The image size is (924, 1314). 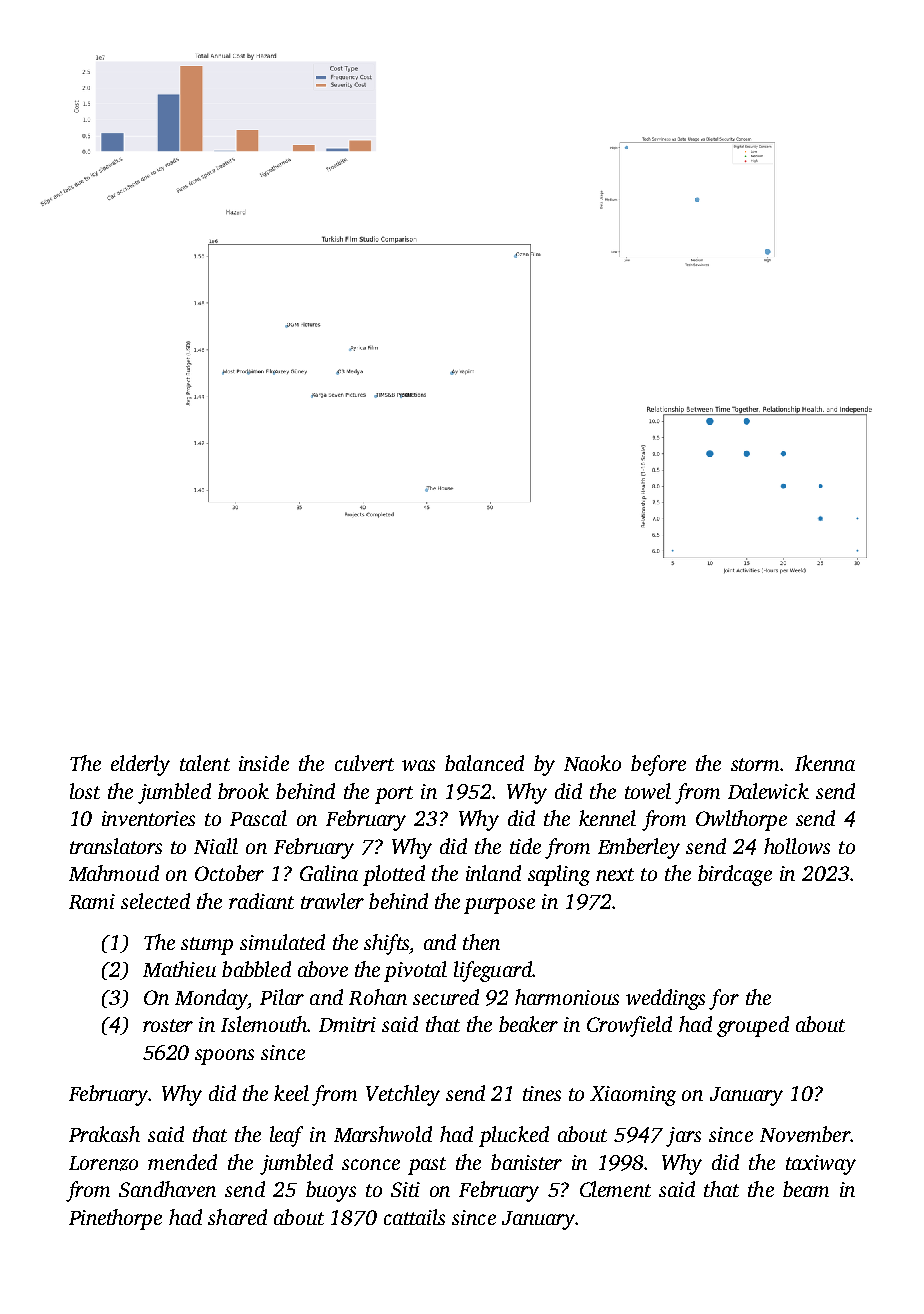 I want to click on lifeguard, so click(x=493, y=971).
